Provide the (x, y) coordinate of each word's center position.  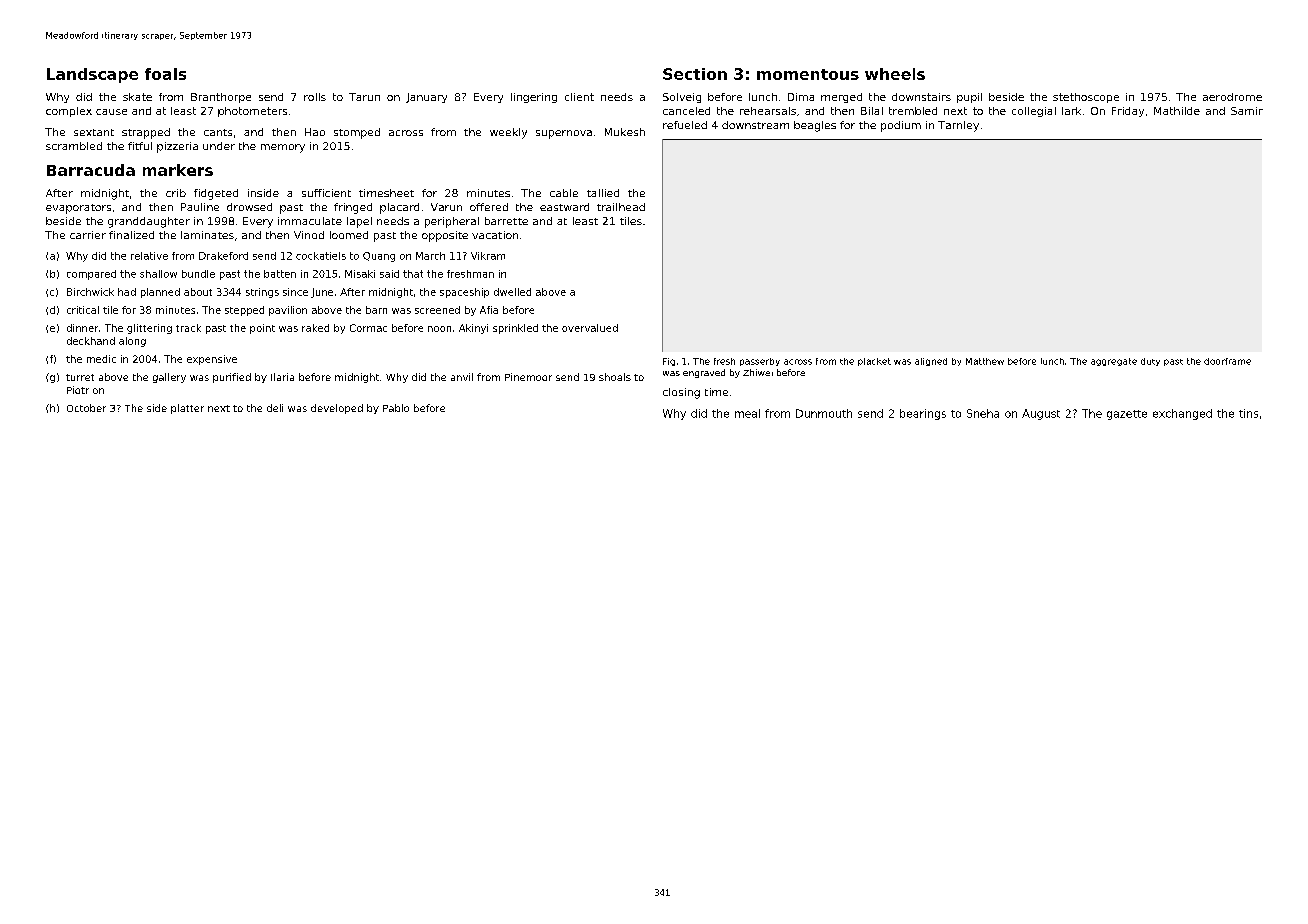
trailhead (621, 207)
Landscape (92, 75)
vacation (495, 235)
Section (695, 74)
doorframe (1227, 361)
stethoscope (1086, 98)
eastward (564, 207)
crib (176, 193)
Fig (669, 362)
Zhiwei (758, 372)
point (262, 329)
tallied (603, 193)
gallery (169, 378)
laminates (207, 235)
